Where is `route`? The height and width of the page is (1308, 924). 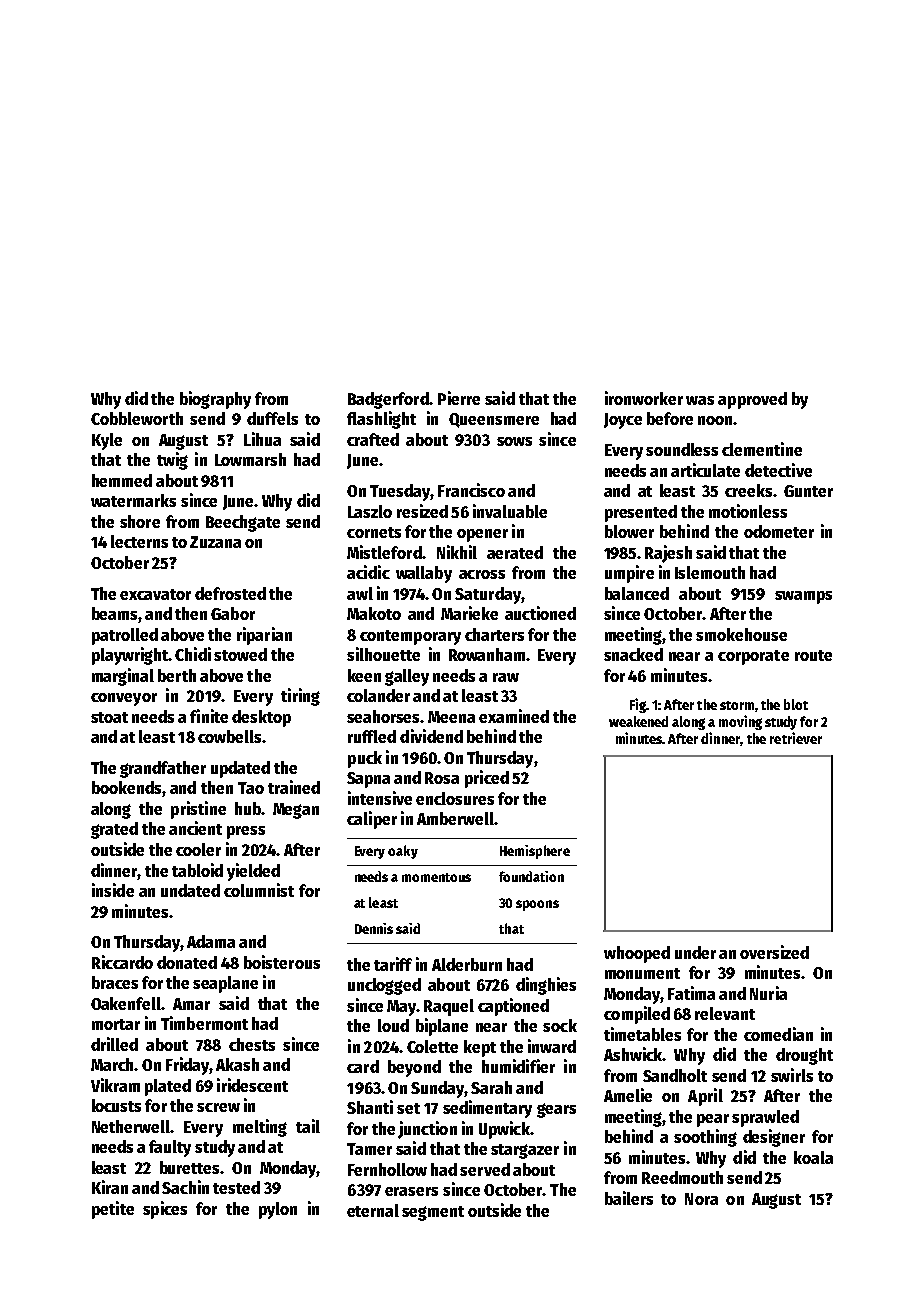
route is located at coordinates (813, 655).
